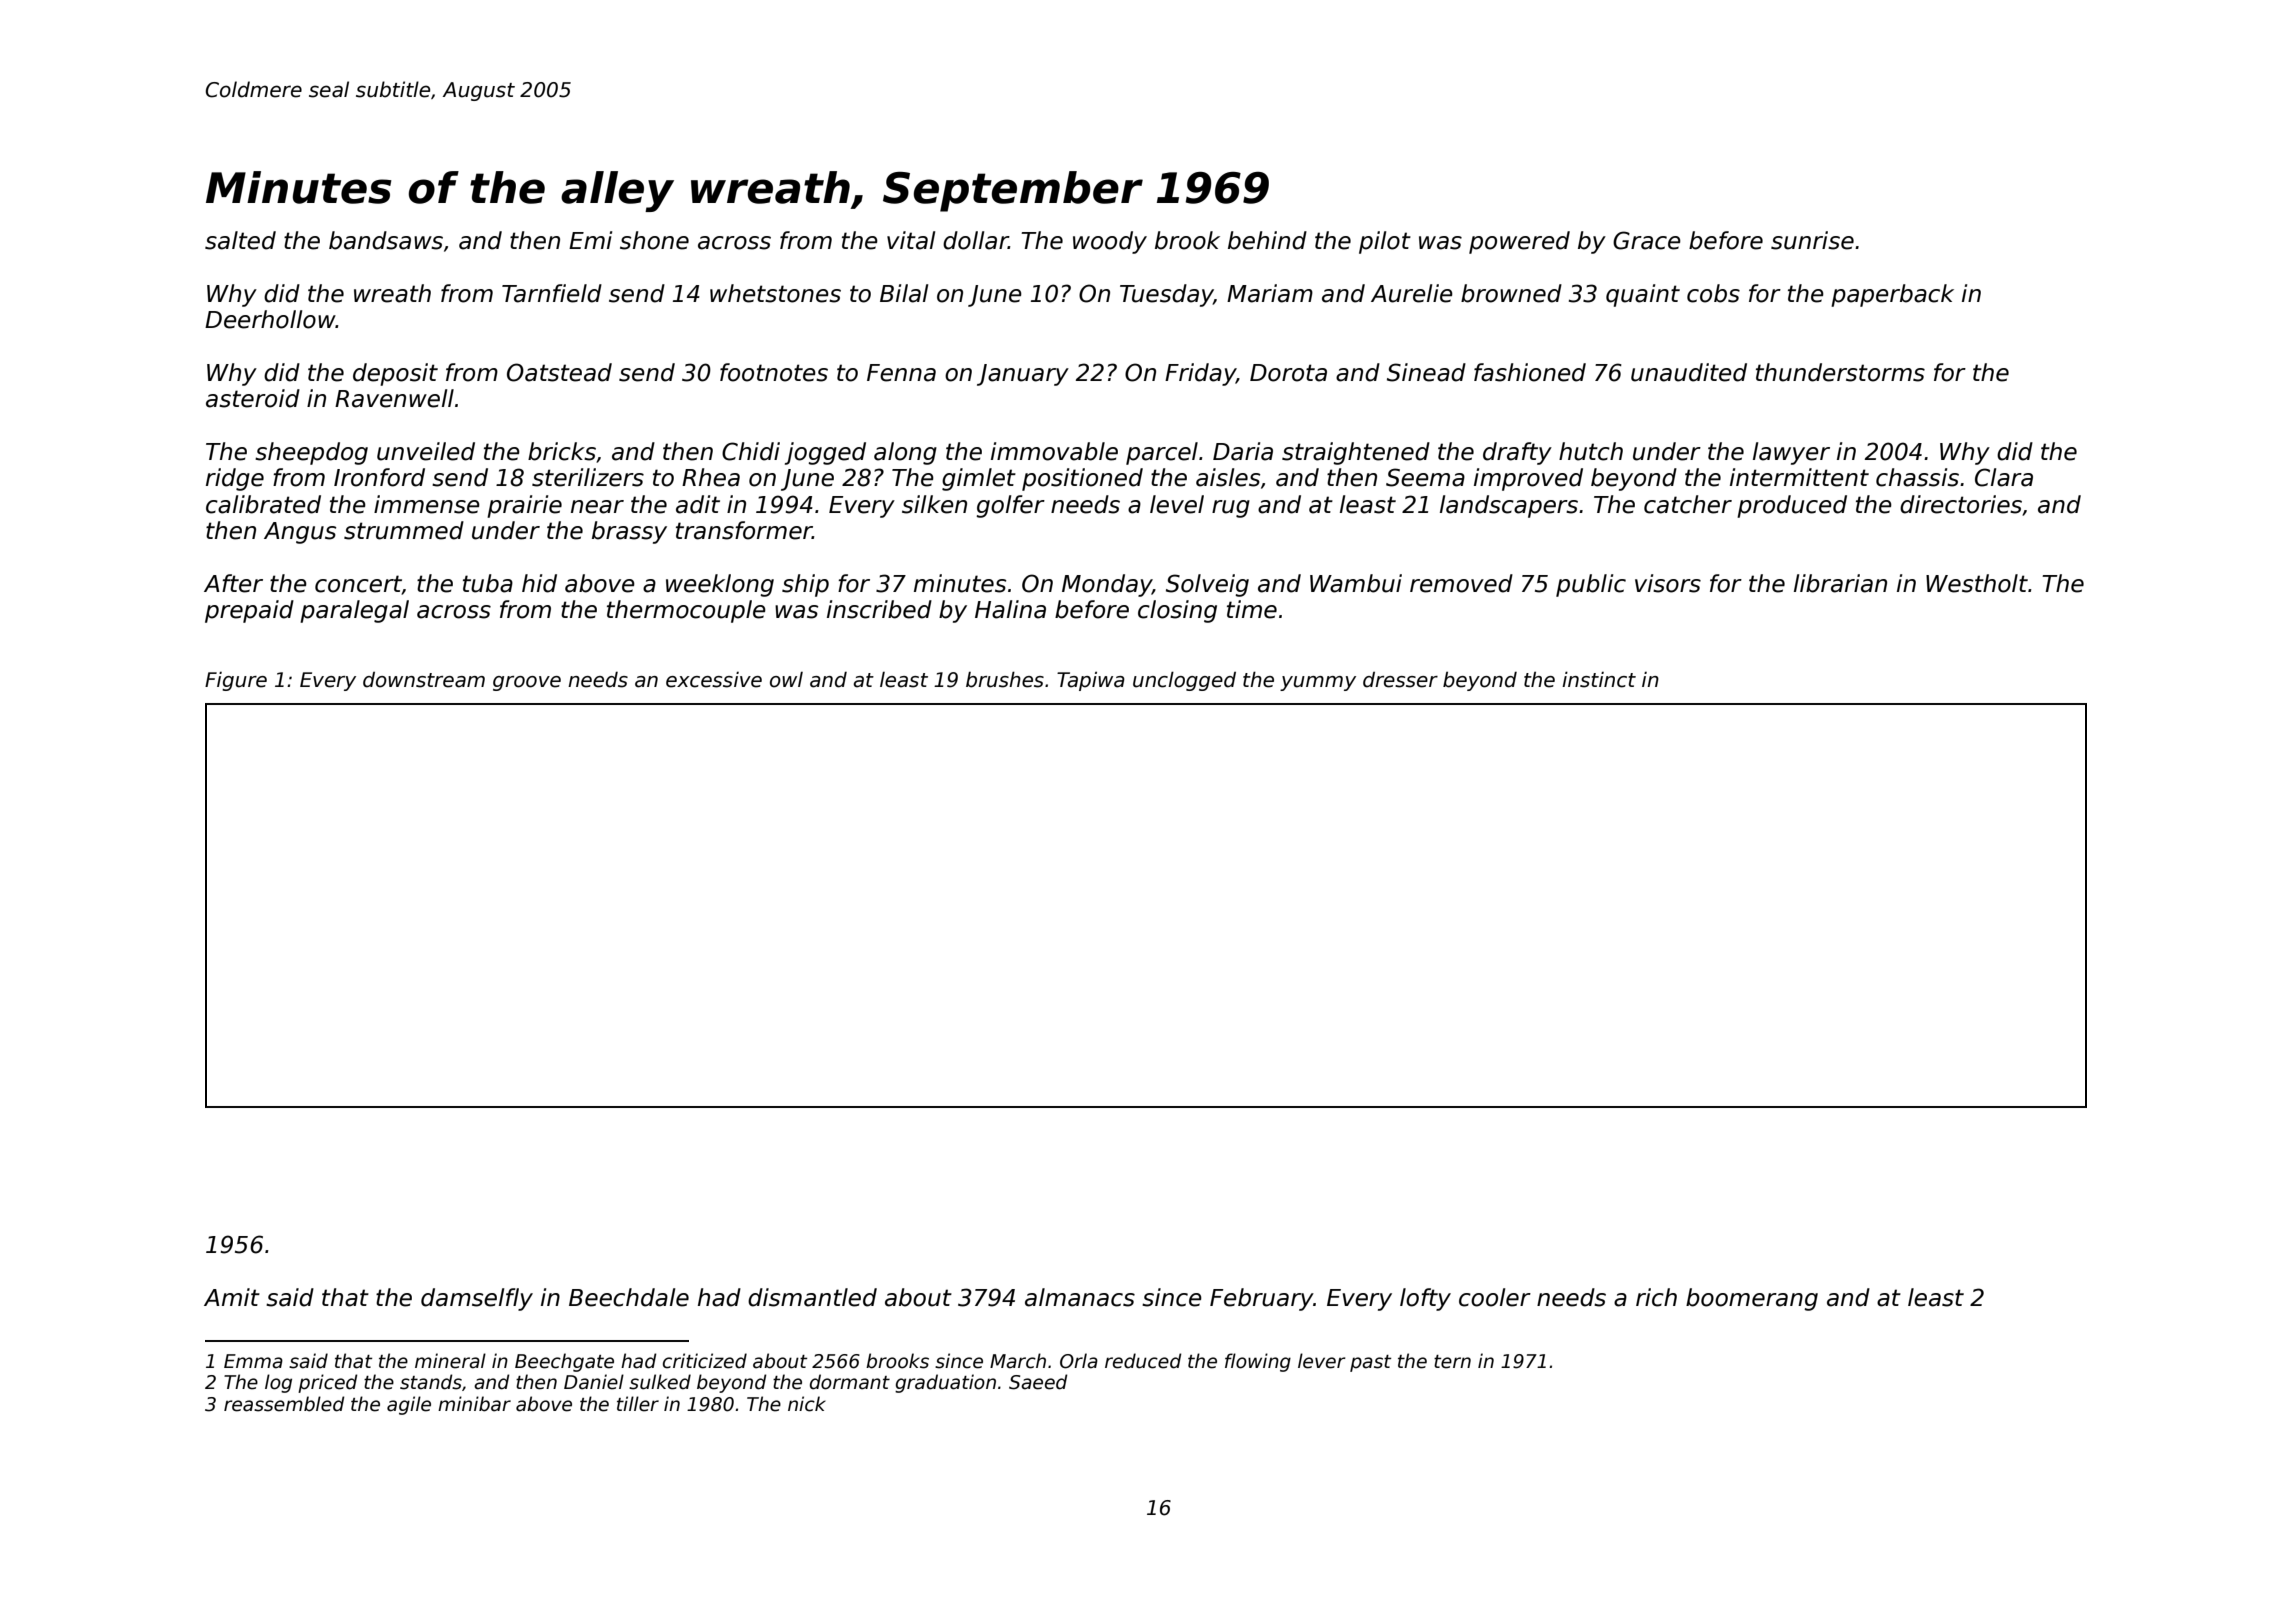 Image resolution: width=2292 pixels, height=1620 pixels. I want to click on minibar, so click(474, 1404).
